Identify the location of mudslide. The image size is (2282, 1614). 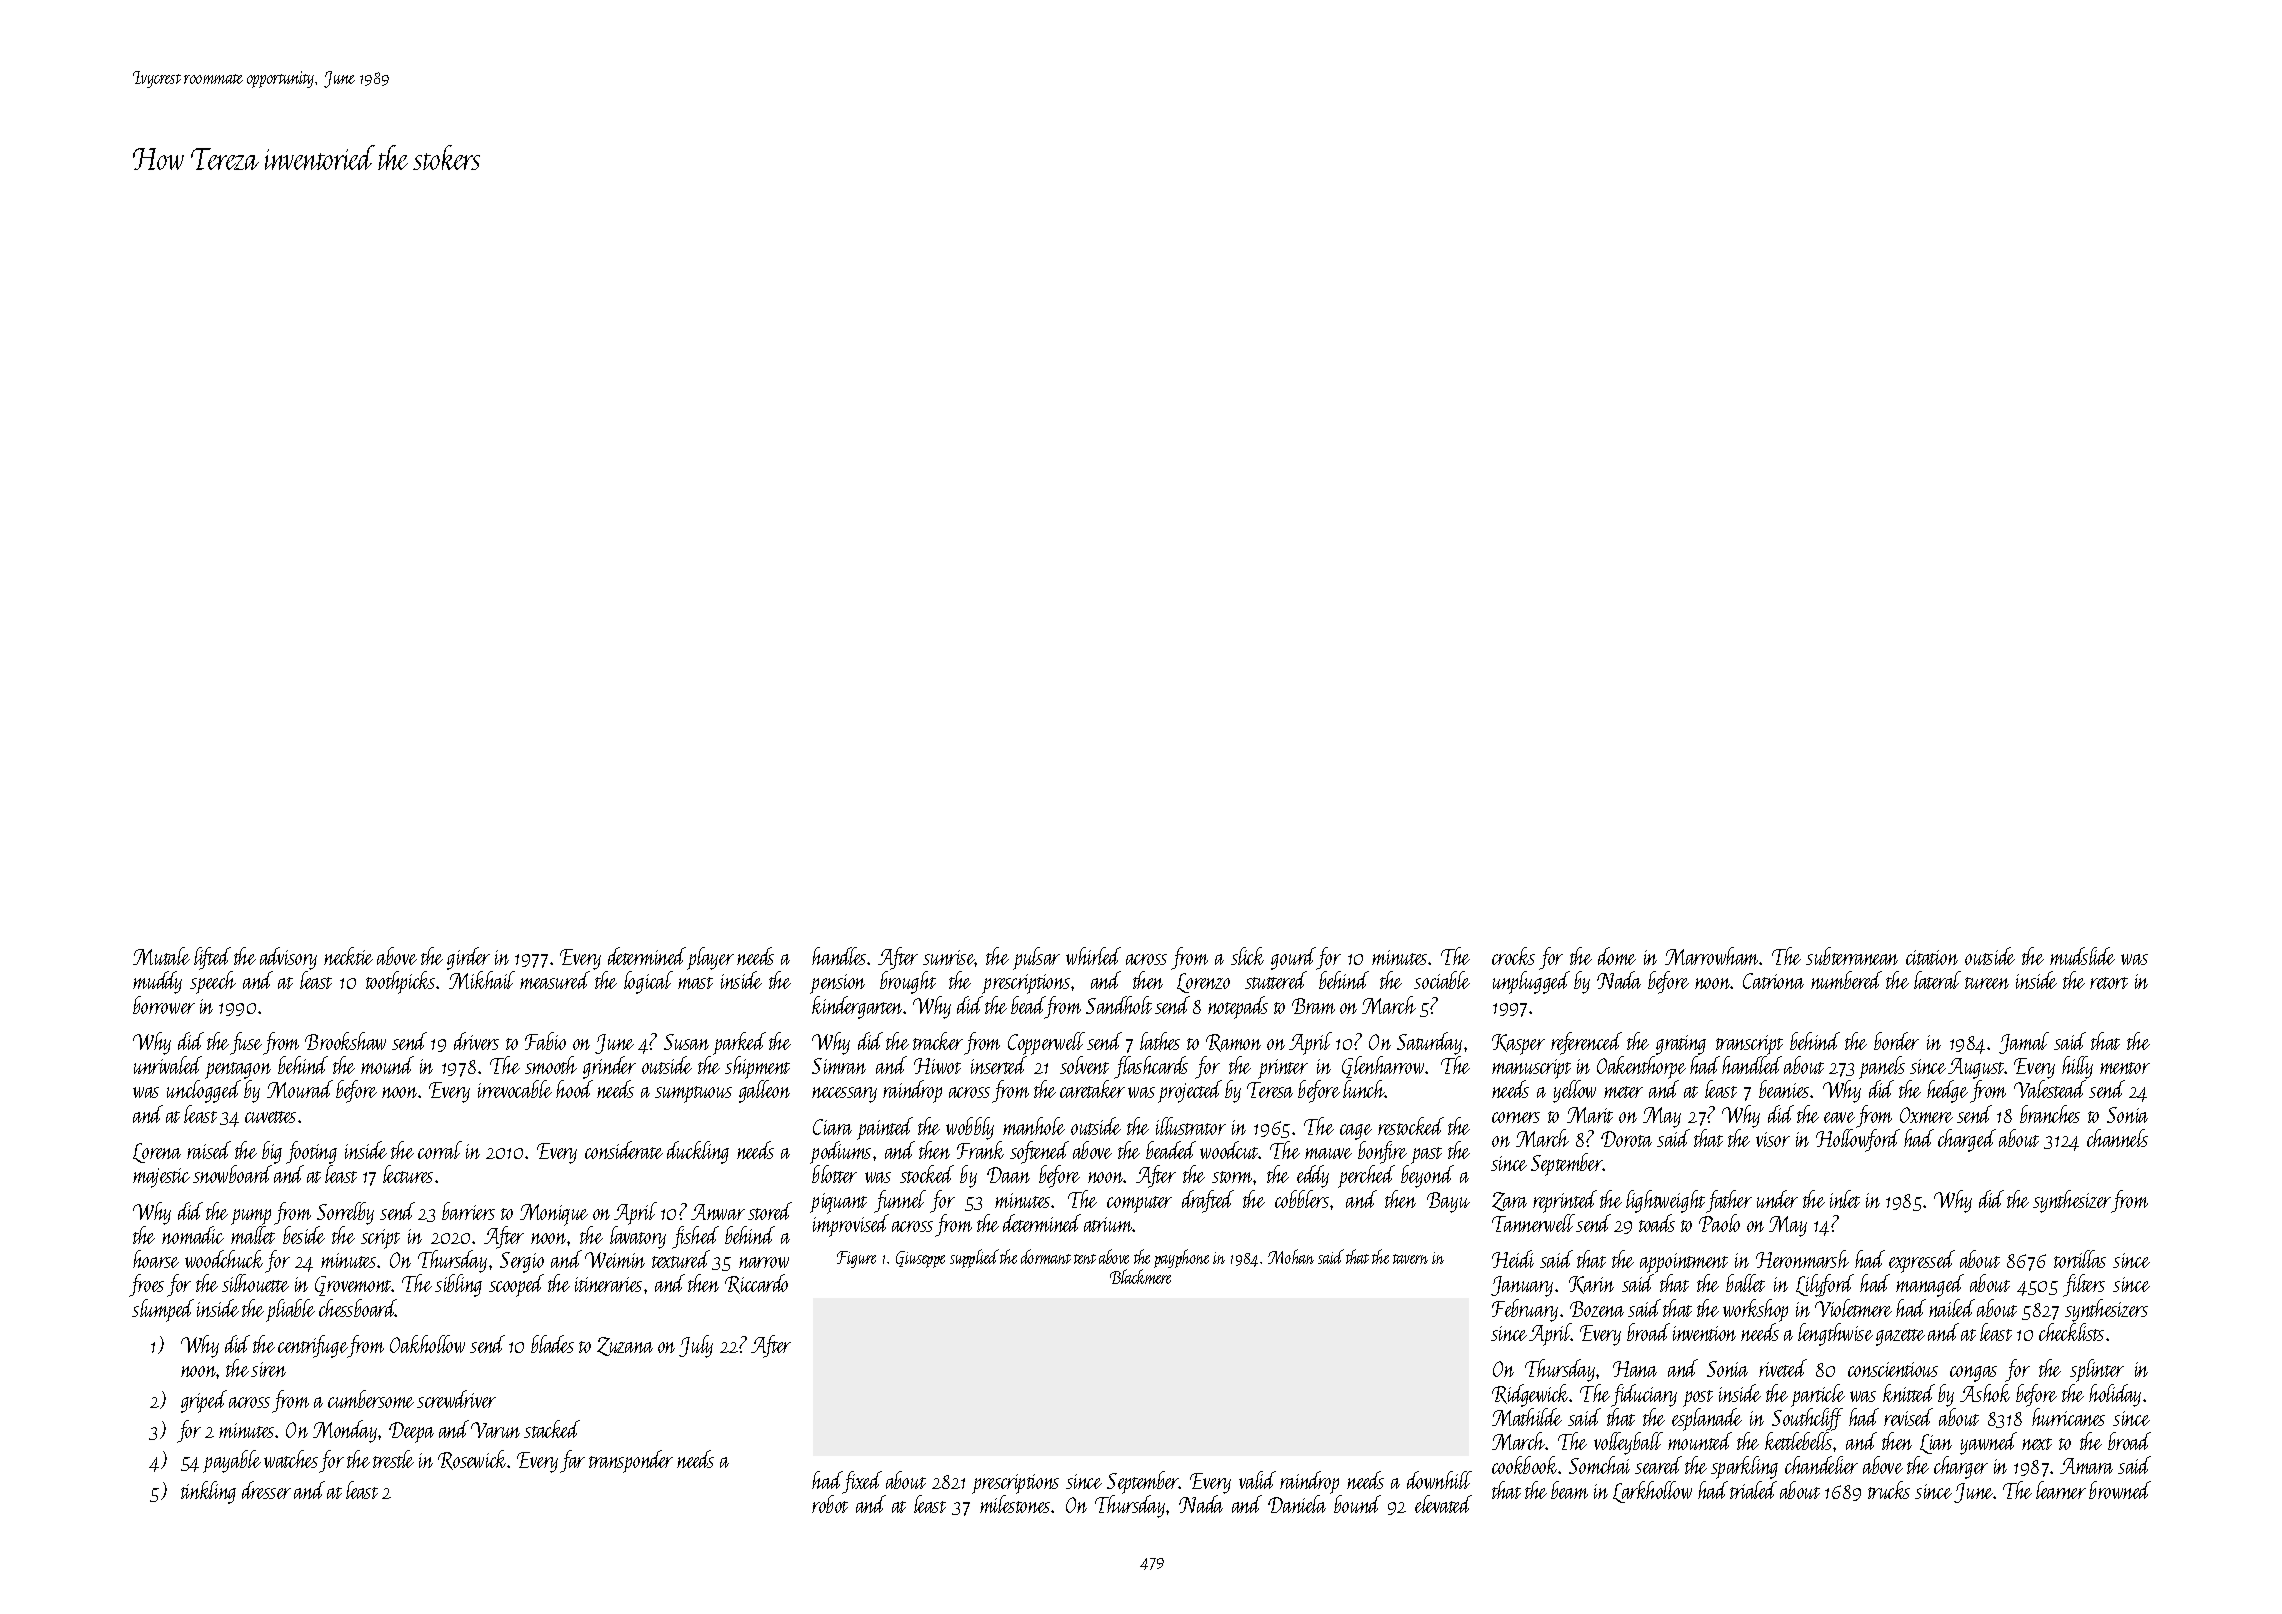
(2082, 956).
